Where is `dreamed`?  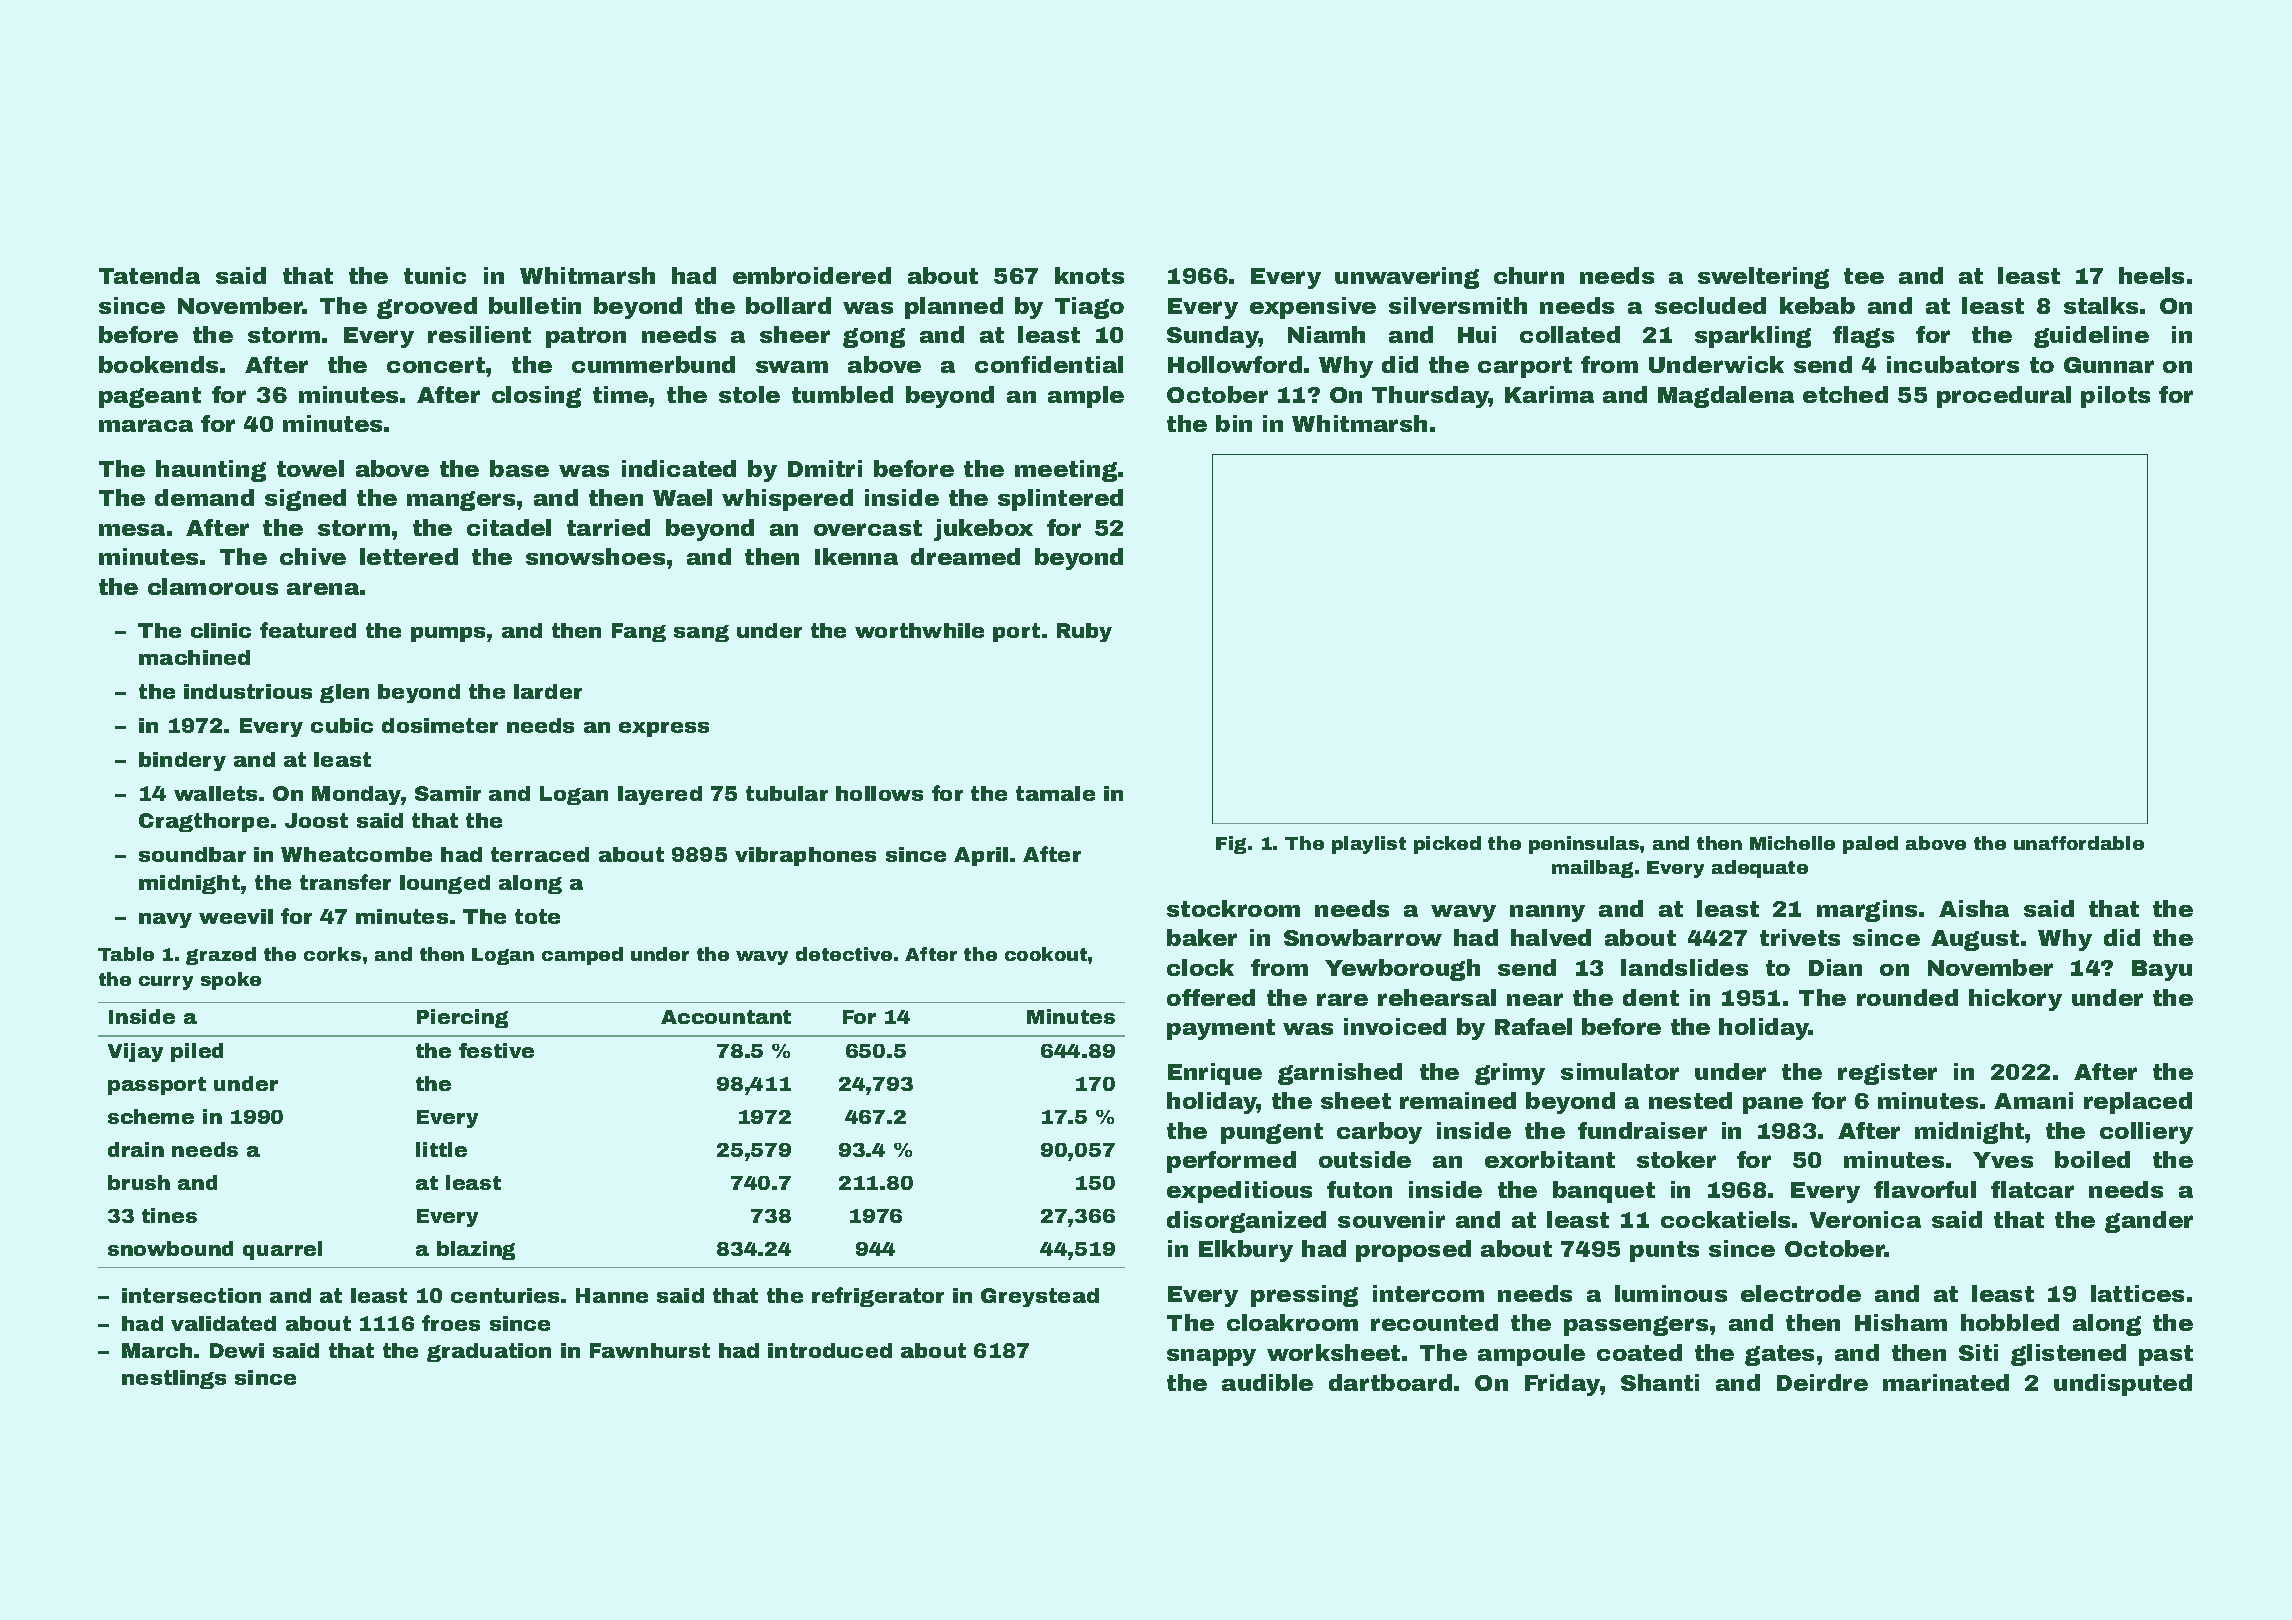
dreamed is located at coordinates (965, 556).
